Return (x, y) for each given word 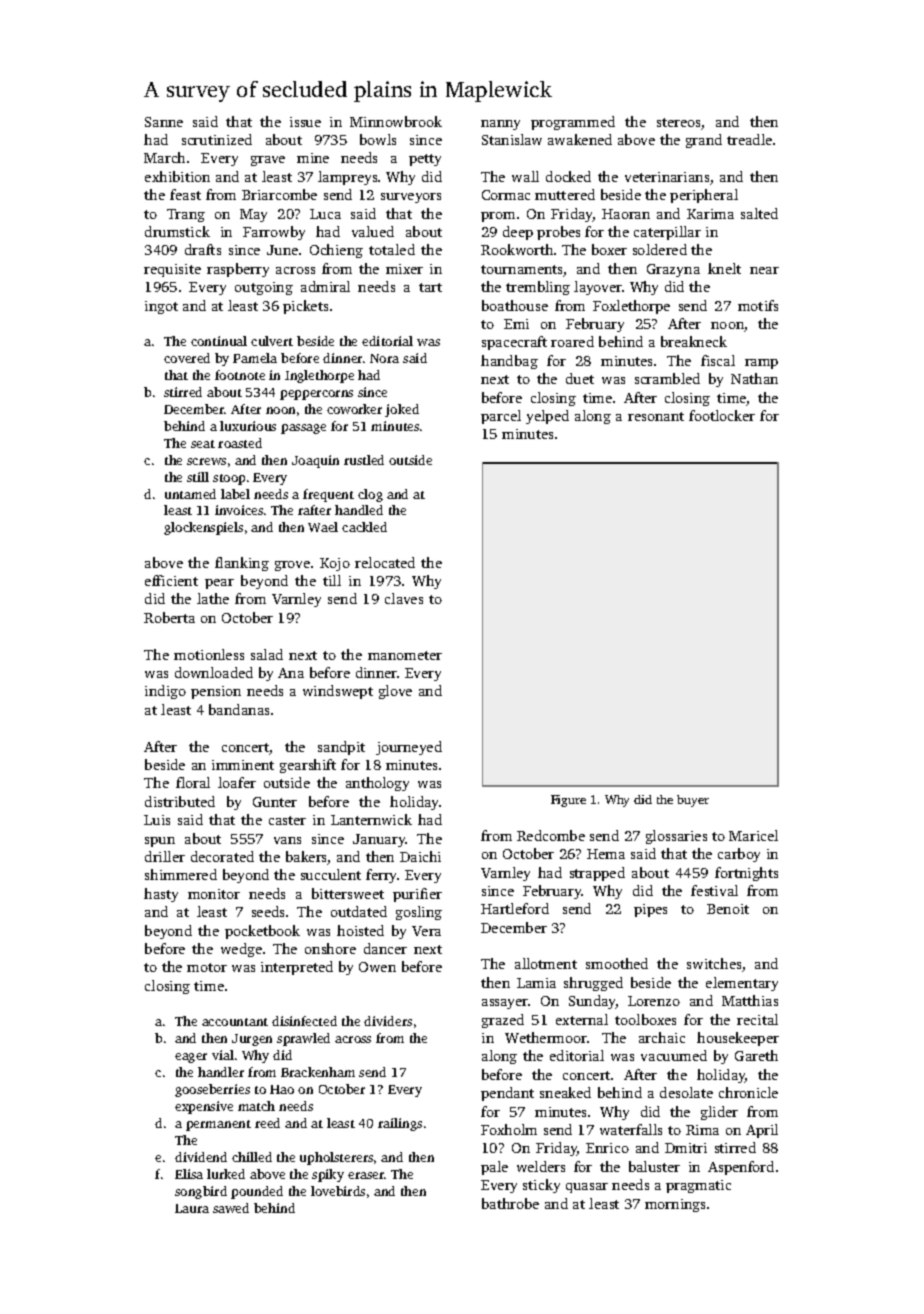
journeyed (409, 748)
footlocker (722, 415)
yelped (547, 417)
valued (373, 231)
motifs (758, 305)
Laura (192, 1208)
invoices (239, 510)
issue (305, 122)
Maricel (753, 835)
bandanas (239, 709)
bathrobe (510, 1203)
